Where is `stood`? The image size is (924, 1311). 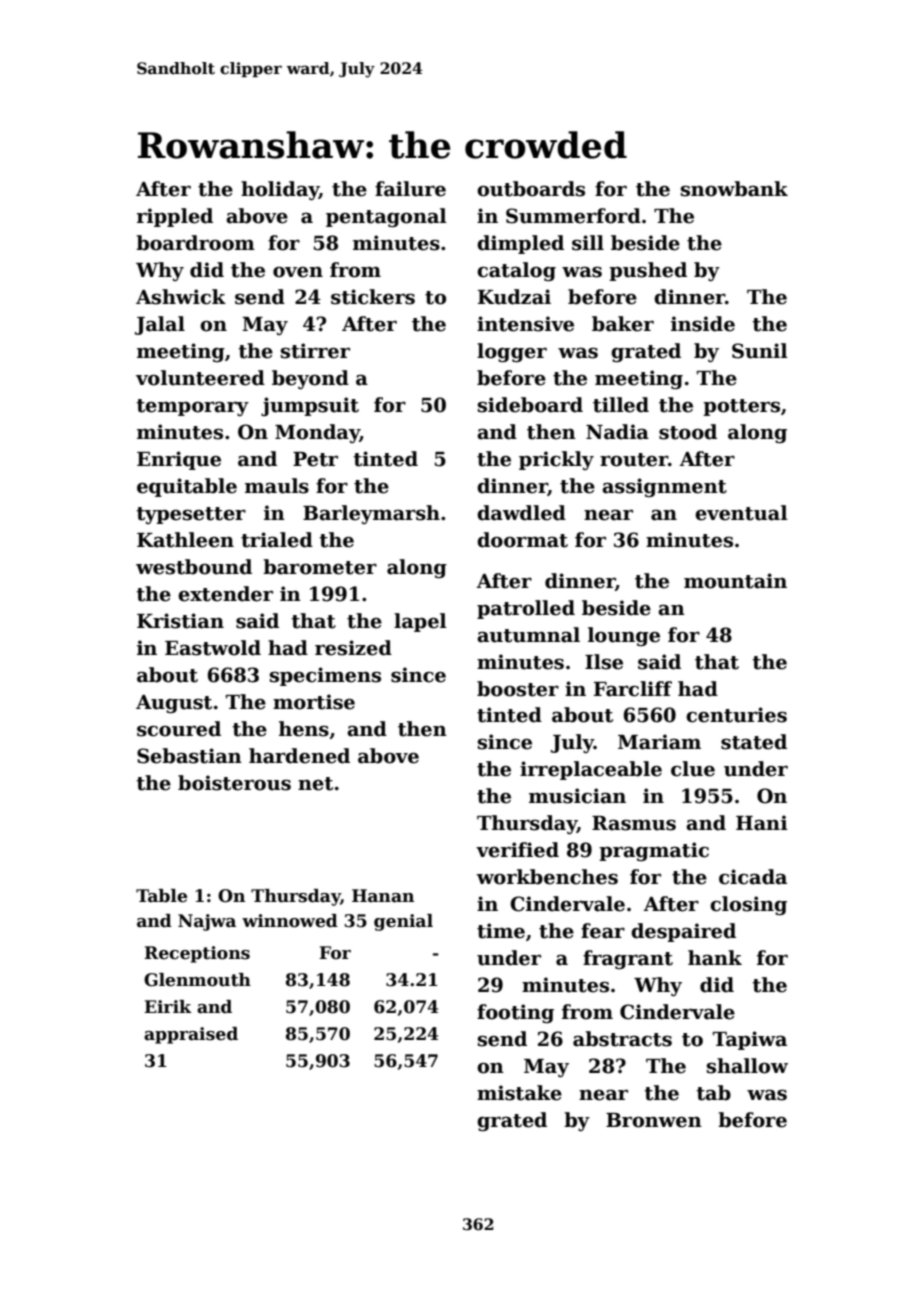
stood is located at coordinates (688, 432).
